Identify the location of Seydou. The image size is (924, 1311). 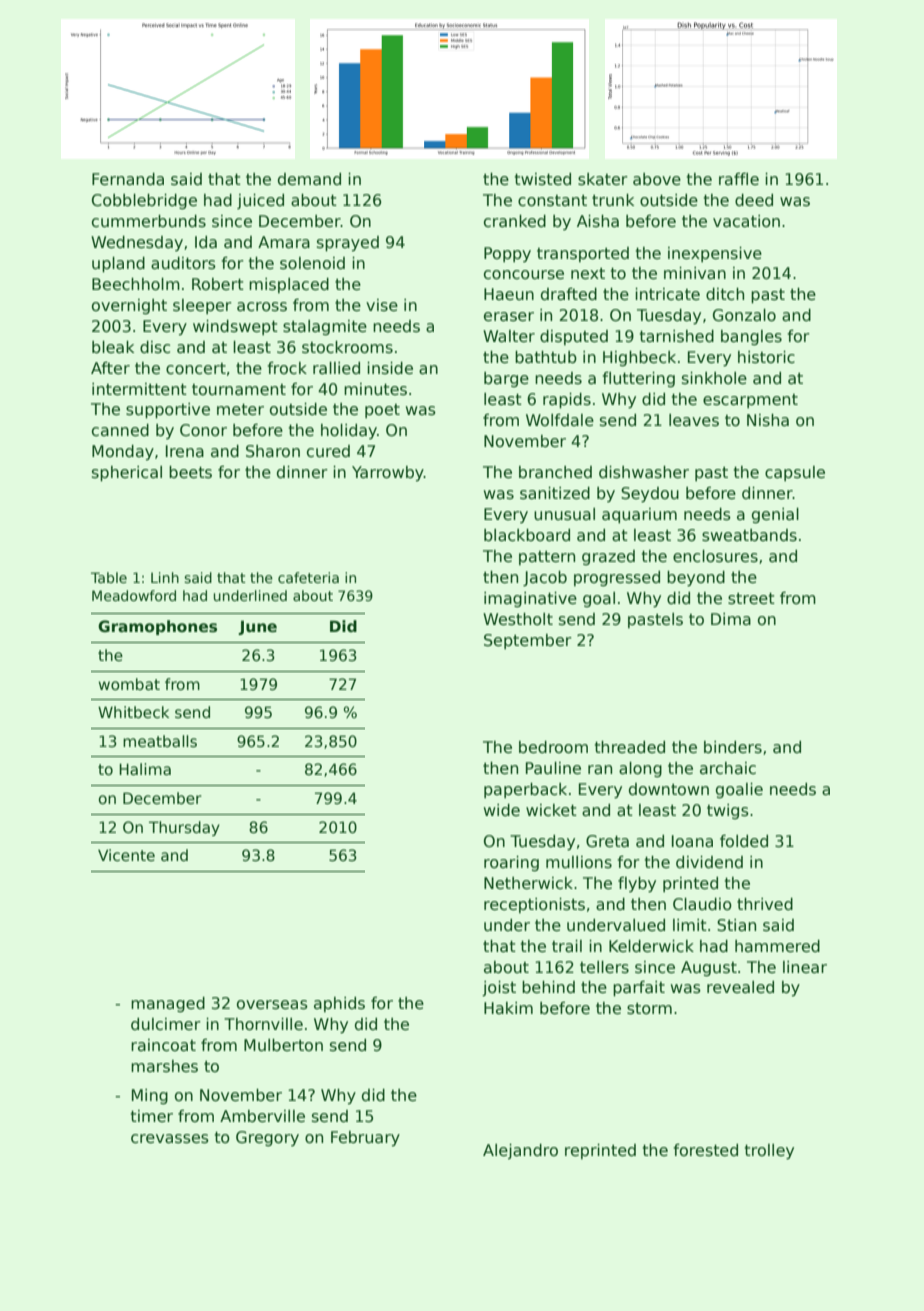
(650, 495).
